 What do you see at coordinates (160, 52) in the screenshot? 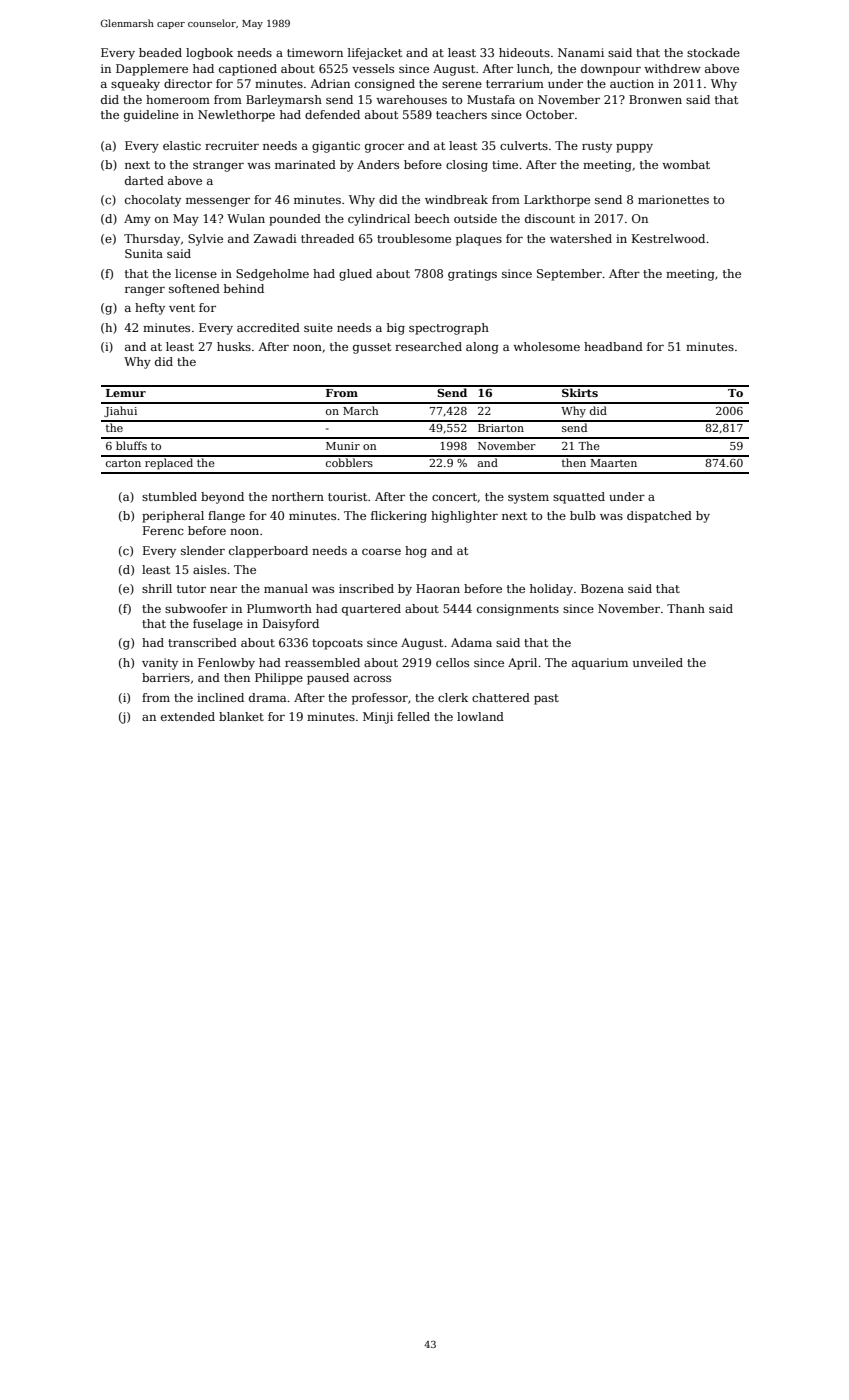
I see `beaded` at bounding box center [160, 52].
